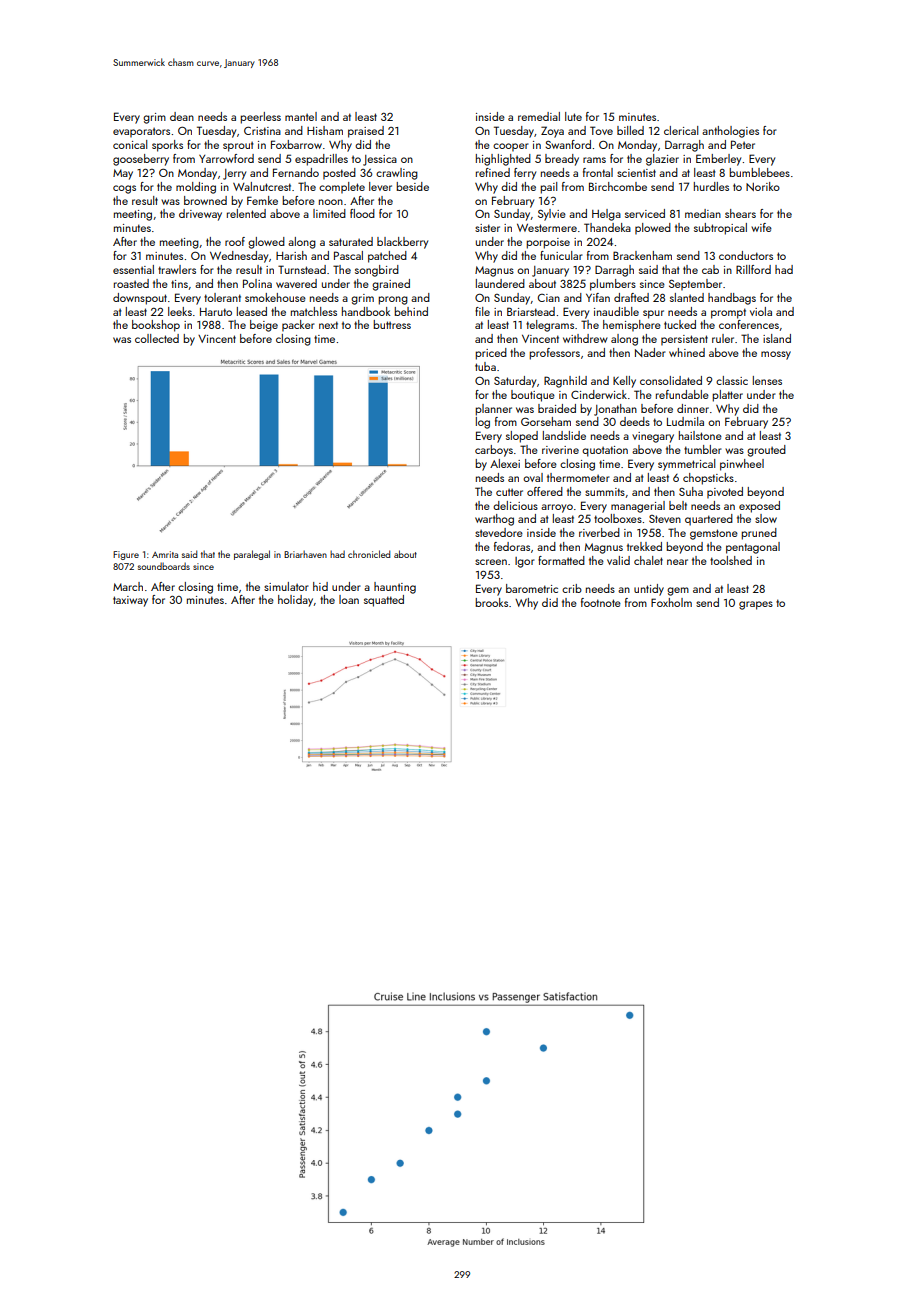 The width and height of the screenshot is (908, 1316). Describe the element at coordinates (505, 463) in the screenshot. I see `Alexei` at that location.
